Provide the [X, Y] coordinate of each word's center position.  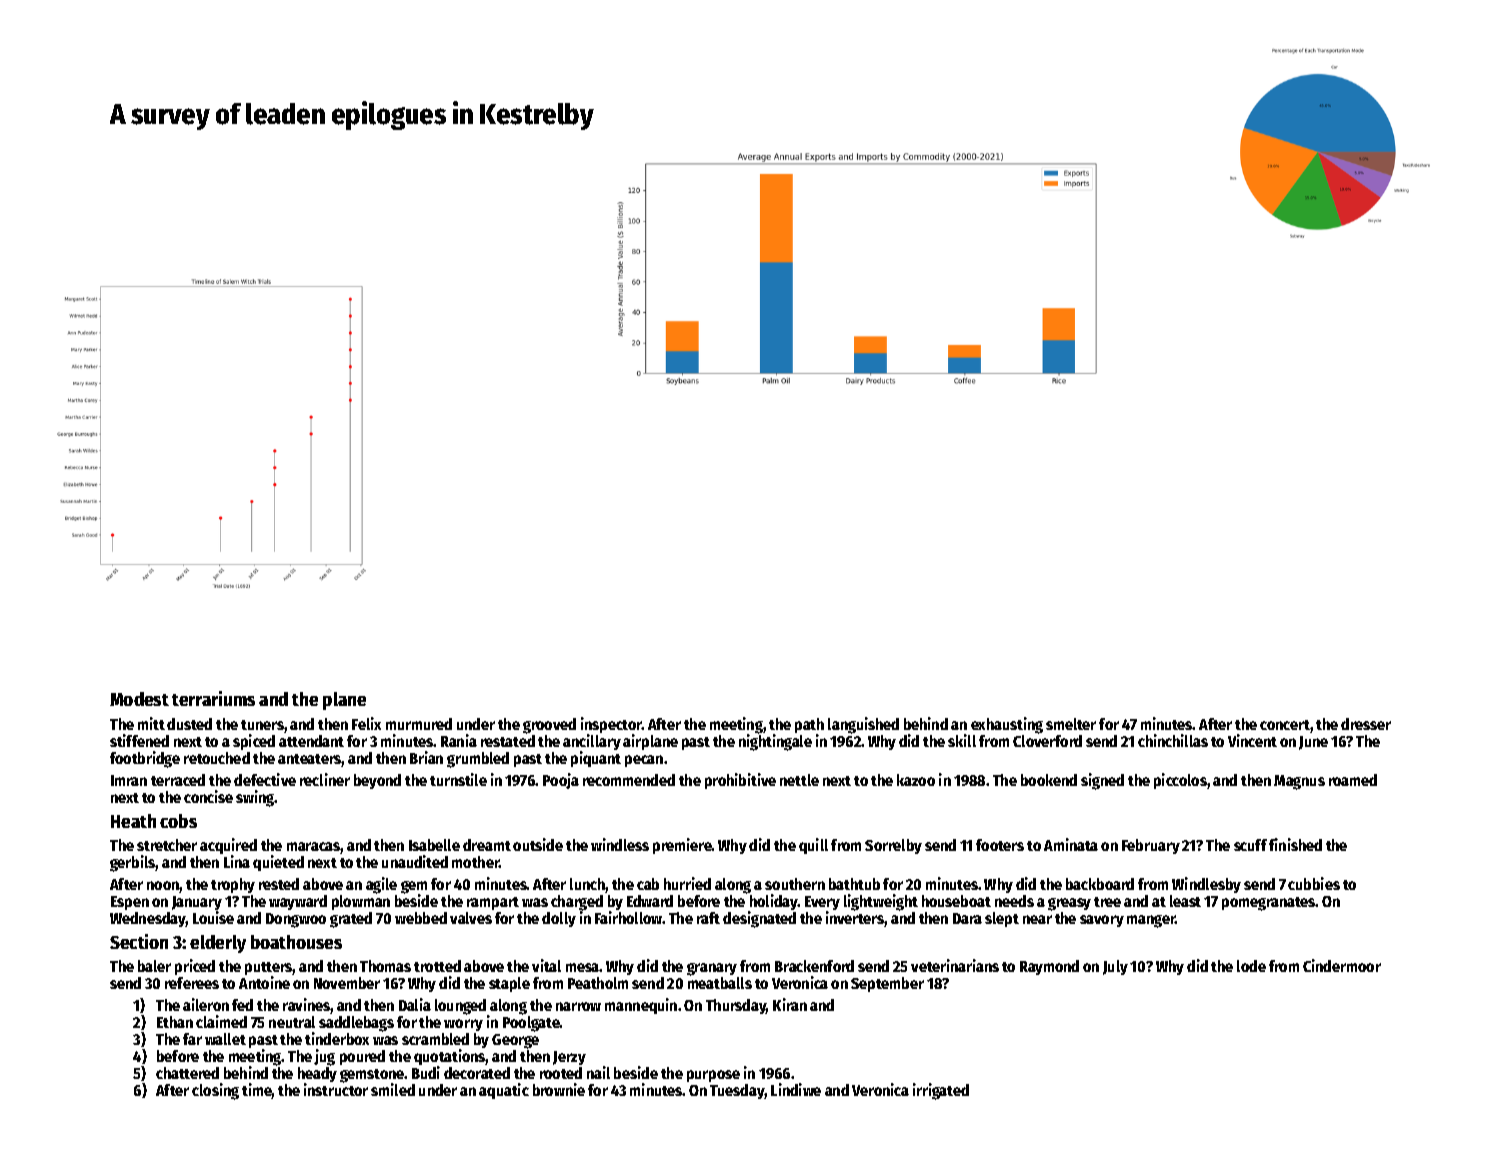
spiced [254, 742]
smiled [393, 1089]
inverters [855, 919]
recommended [629, 780]
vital [546, 965]
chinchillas [1173, 740]
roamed [1353, 780]
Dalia [415, 1004]
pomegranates [1269, 904]
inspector [611, 725]
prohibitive [740, 781]
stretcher [167, 845]
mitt [151, 723]
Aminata [1071, 844]
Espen [130, 903]
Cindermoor [1342, 965]
